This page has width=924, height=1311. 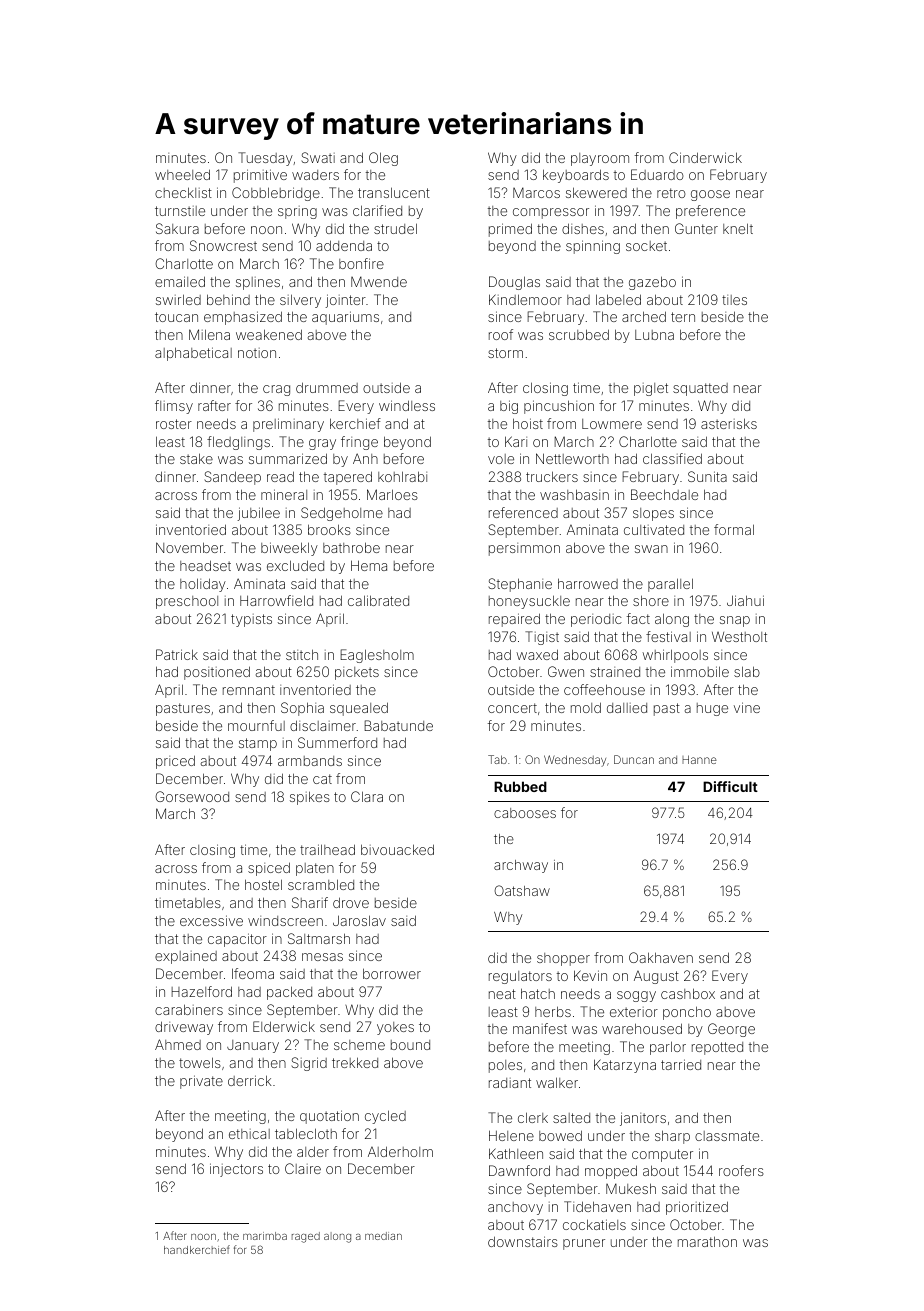 I want to click on Jaroslav, so click(x=359, y=920).
